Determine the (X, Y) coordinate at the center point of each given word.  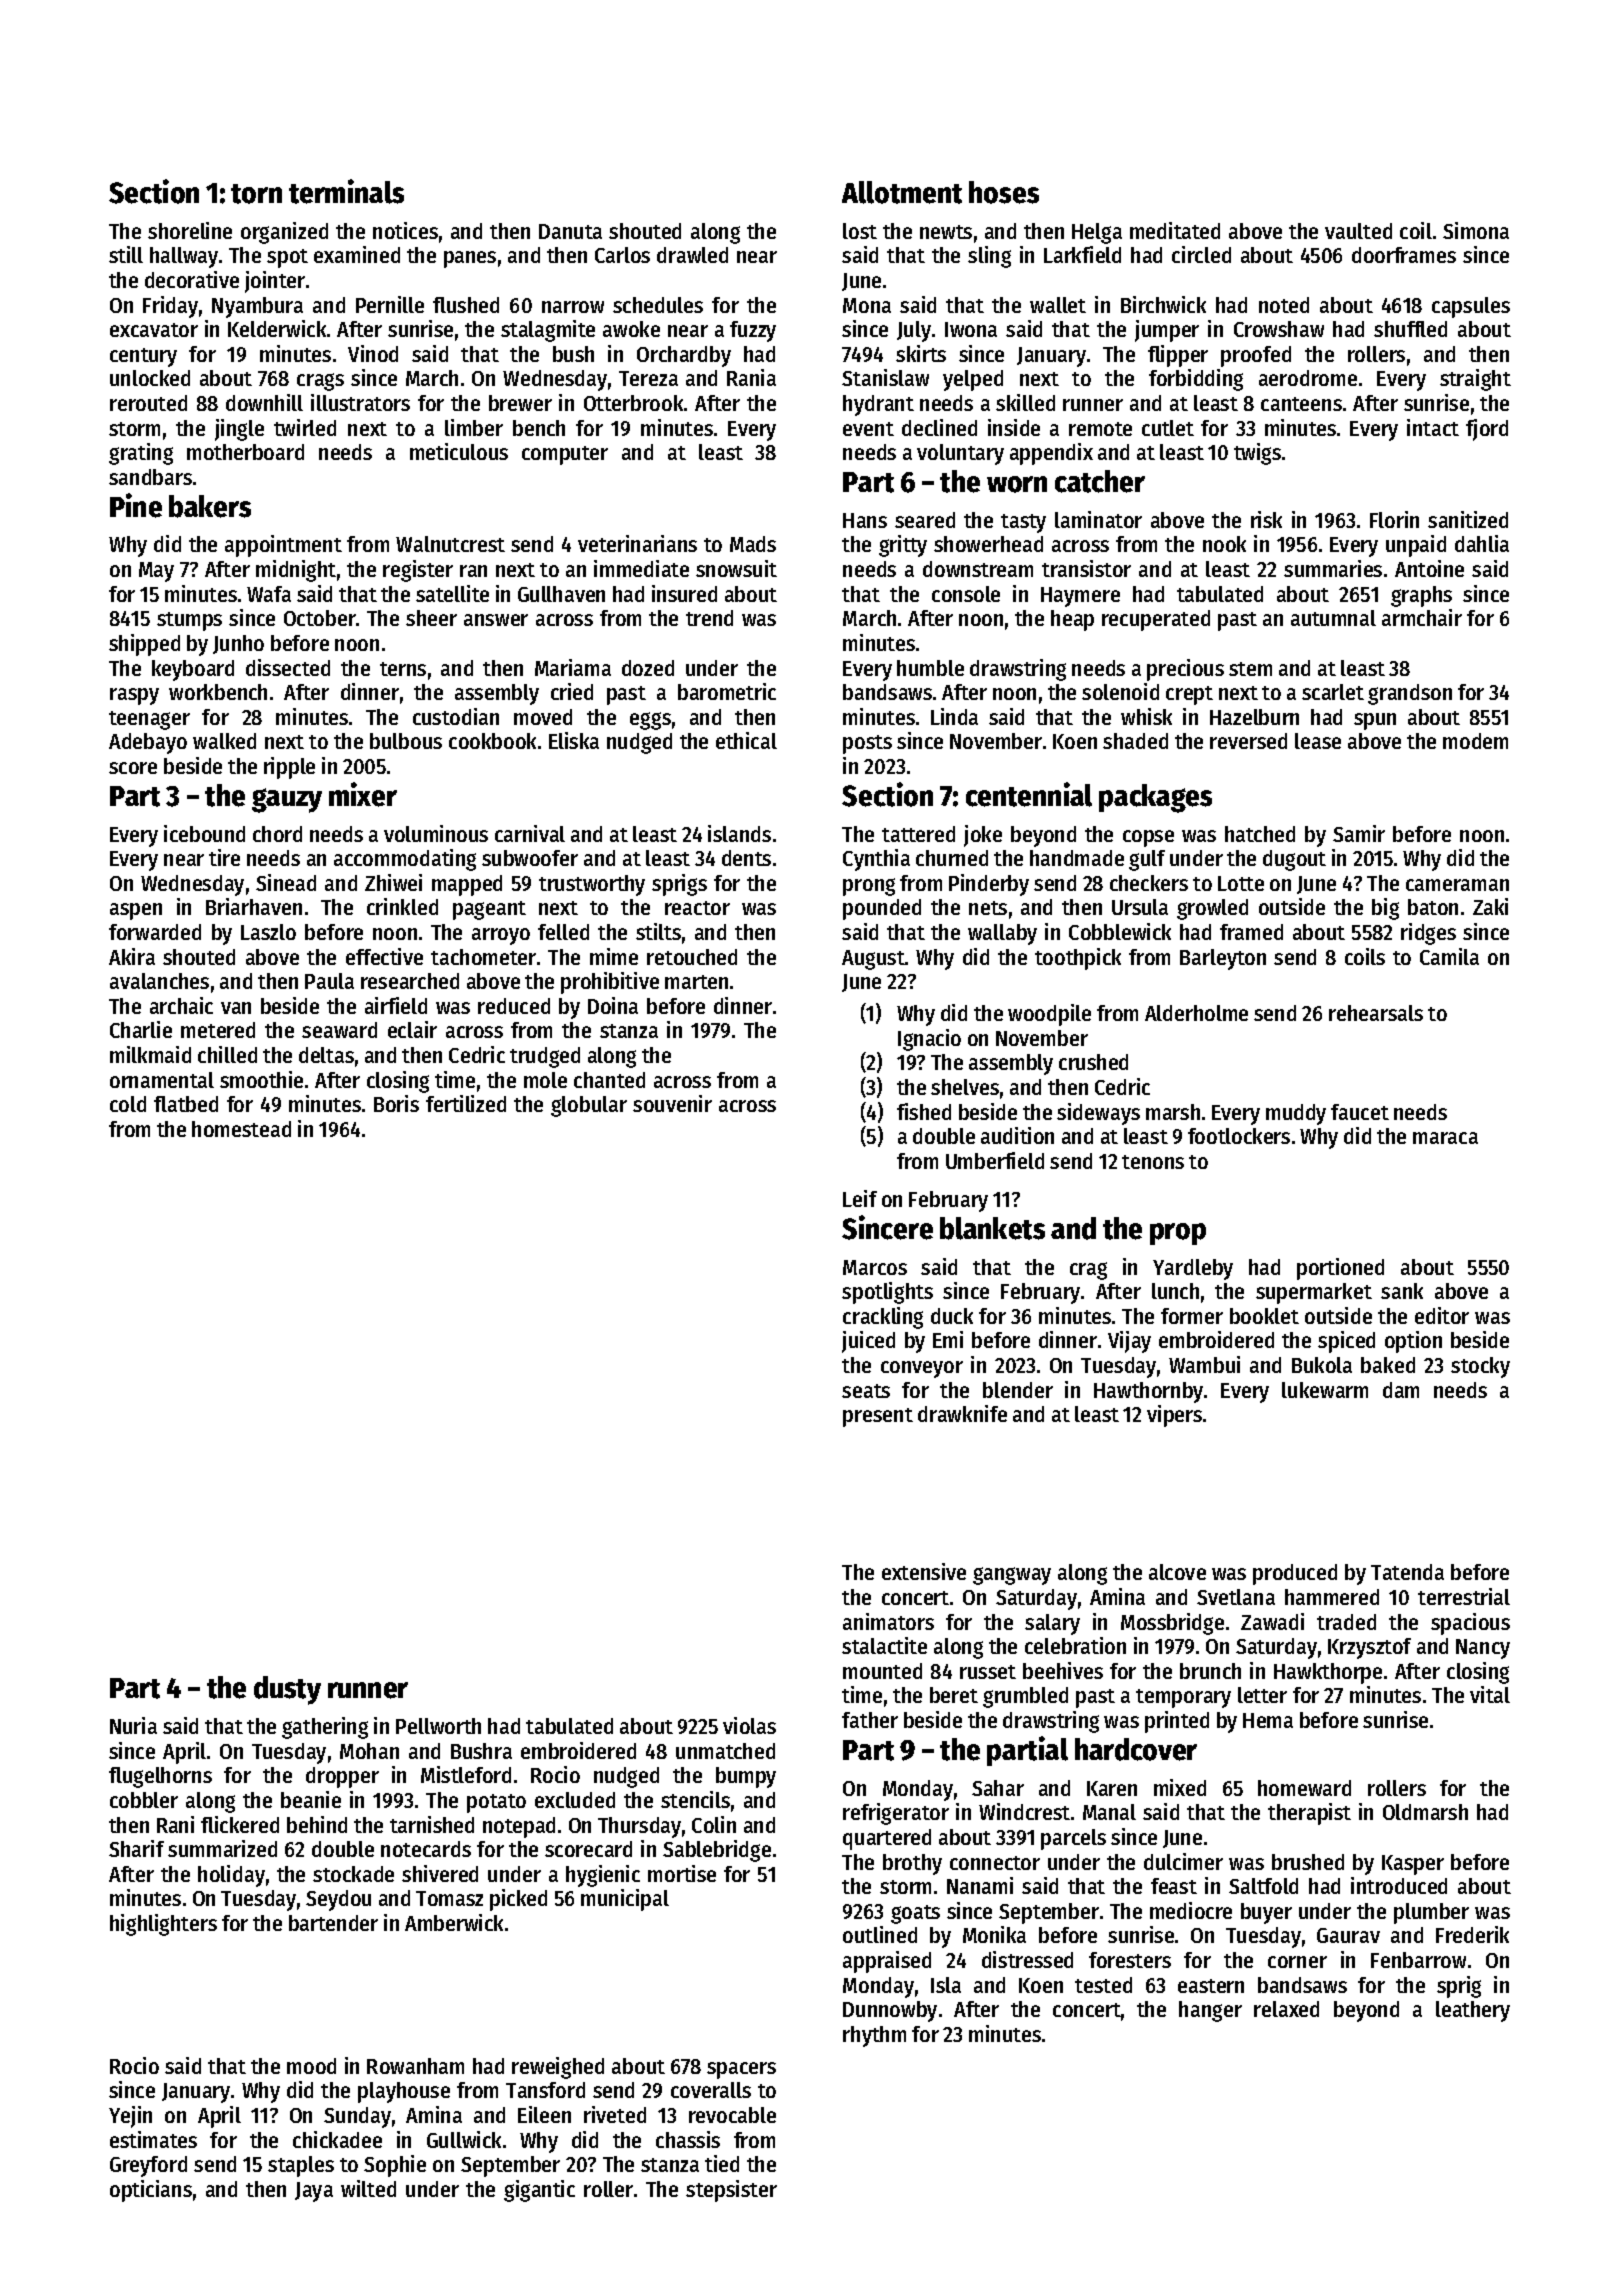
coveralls (711, 2090)
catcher (1100, 481)
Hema (1268, 1720)
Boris (396, 1103)
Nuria (133, 1725)
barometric (727, 691)
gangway (1012, 1576)
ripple (289, 768)
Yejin (130, 2117)
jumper (1167, 331)
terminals (346, 191)
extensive (924, 1571)
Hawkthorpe (1328, 1673)
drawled (692, 255)
